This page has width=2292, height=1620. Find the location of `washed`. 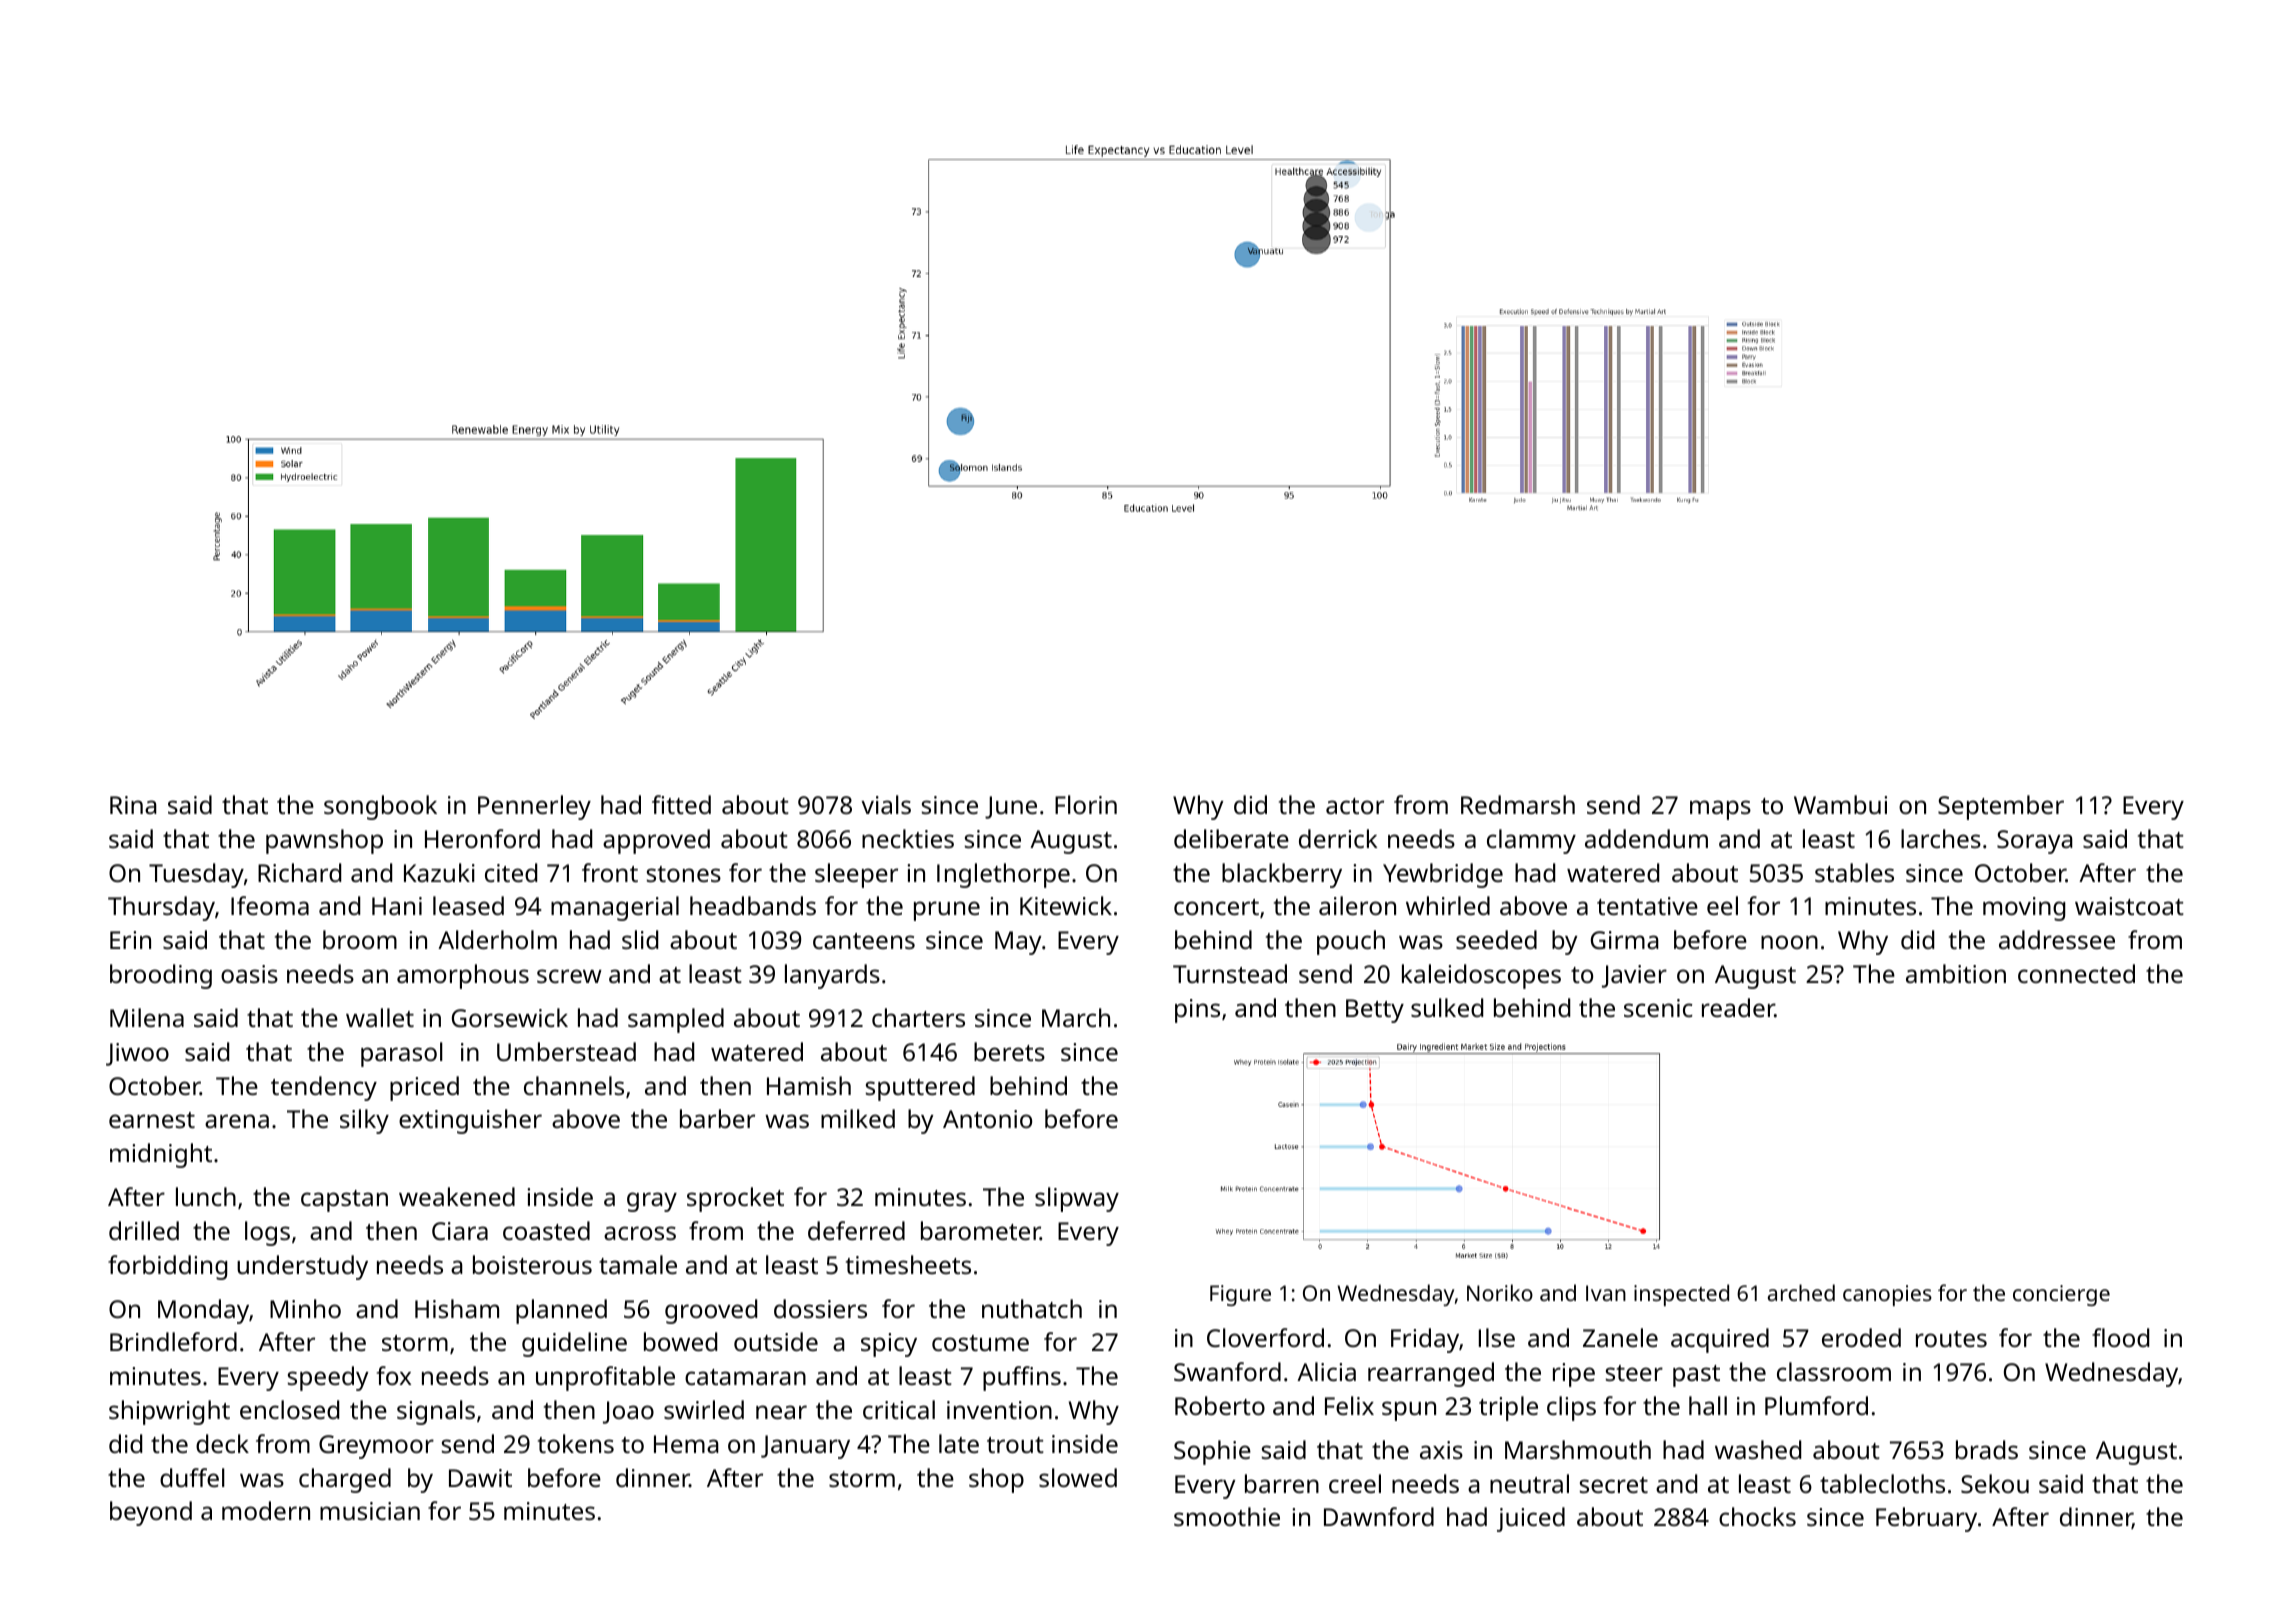

washed is located at coordinates (1758, 1449).
